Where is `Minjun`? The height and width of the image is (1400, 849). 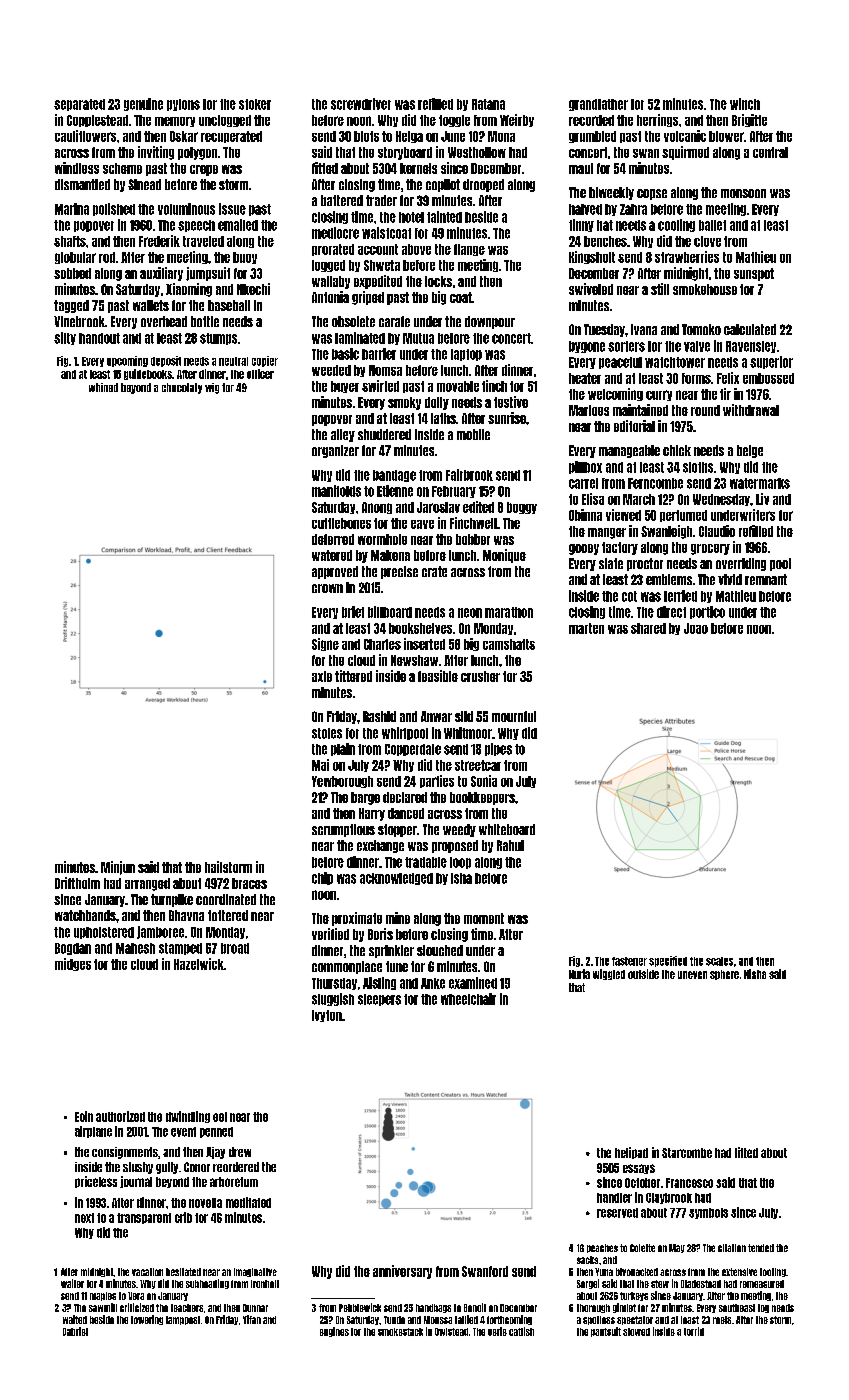 Minjun is located at coordinates (118, 868).
